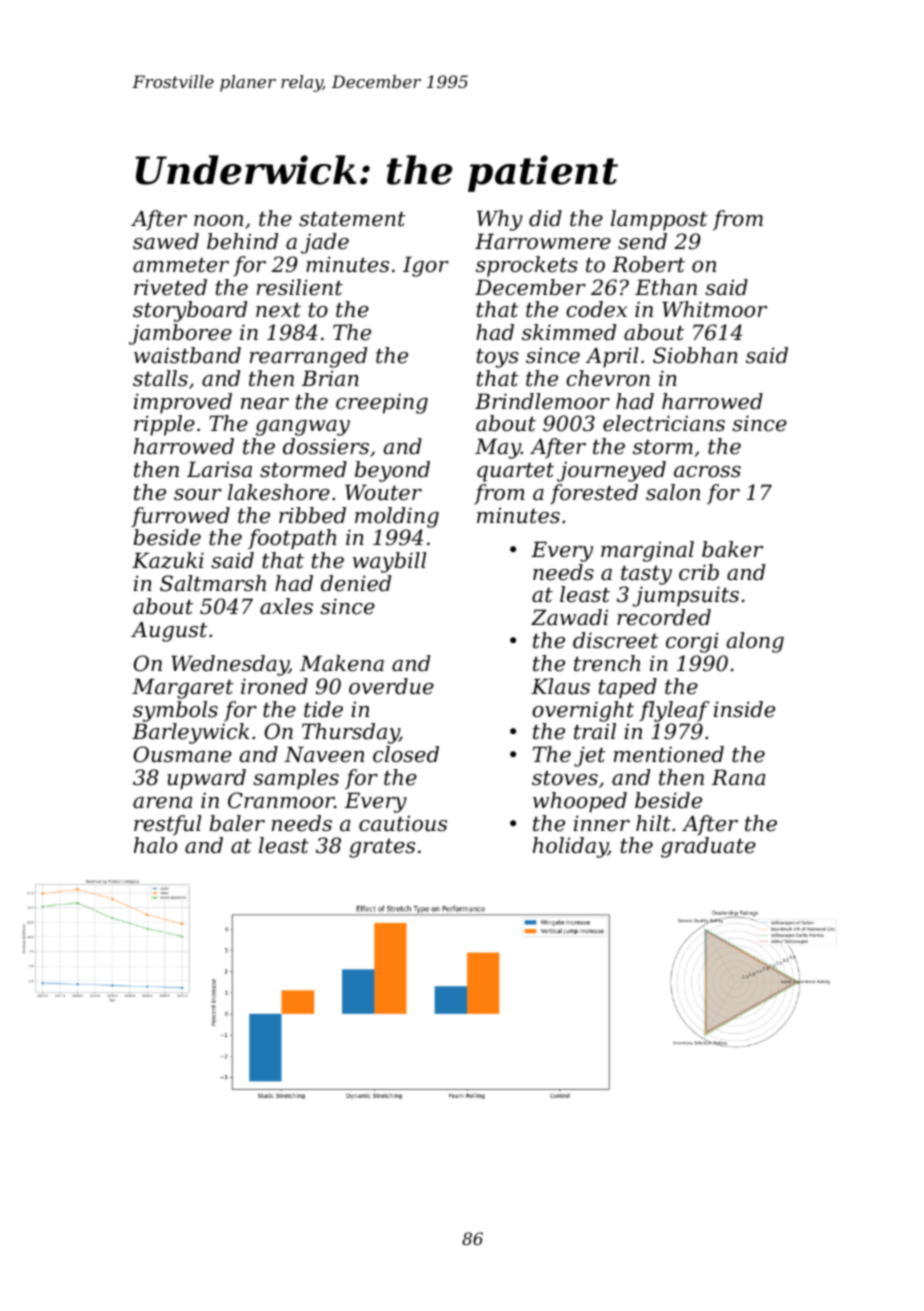 The width and height of the document is (924, 1311). I want to click on Robert, so click(648, 264).
